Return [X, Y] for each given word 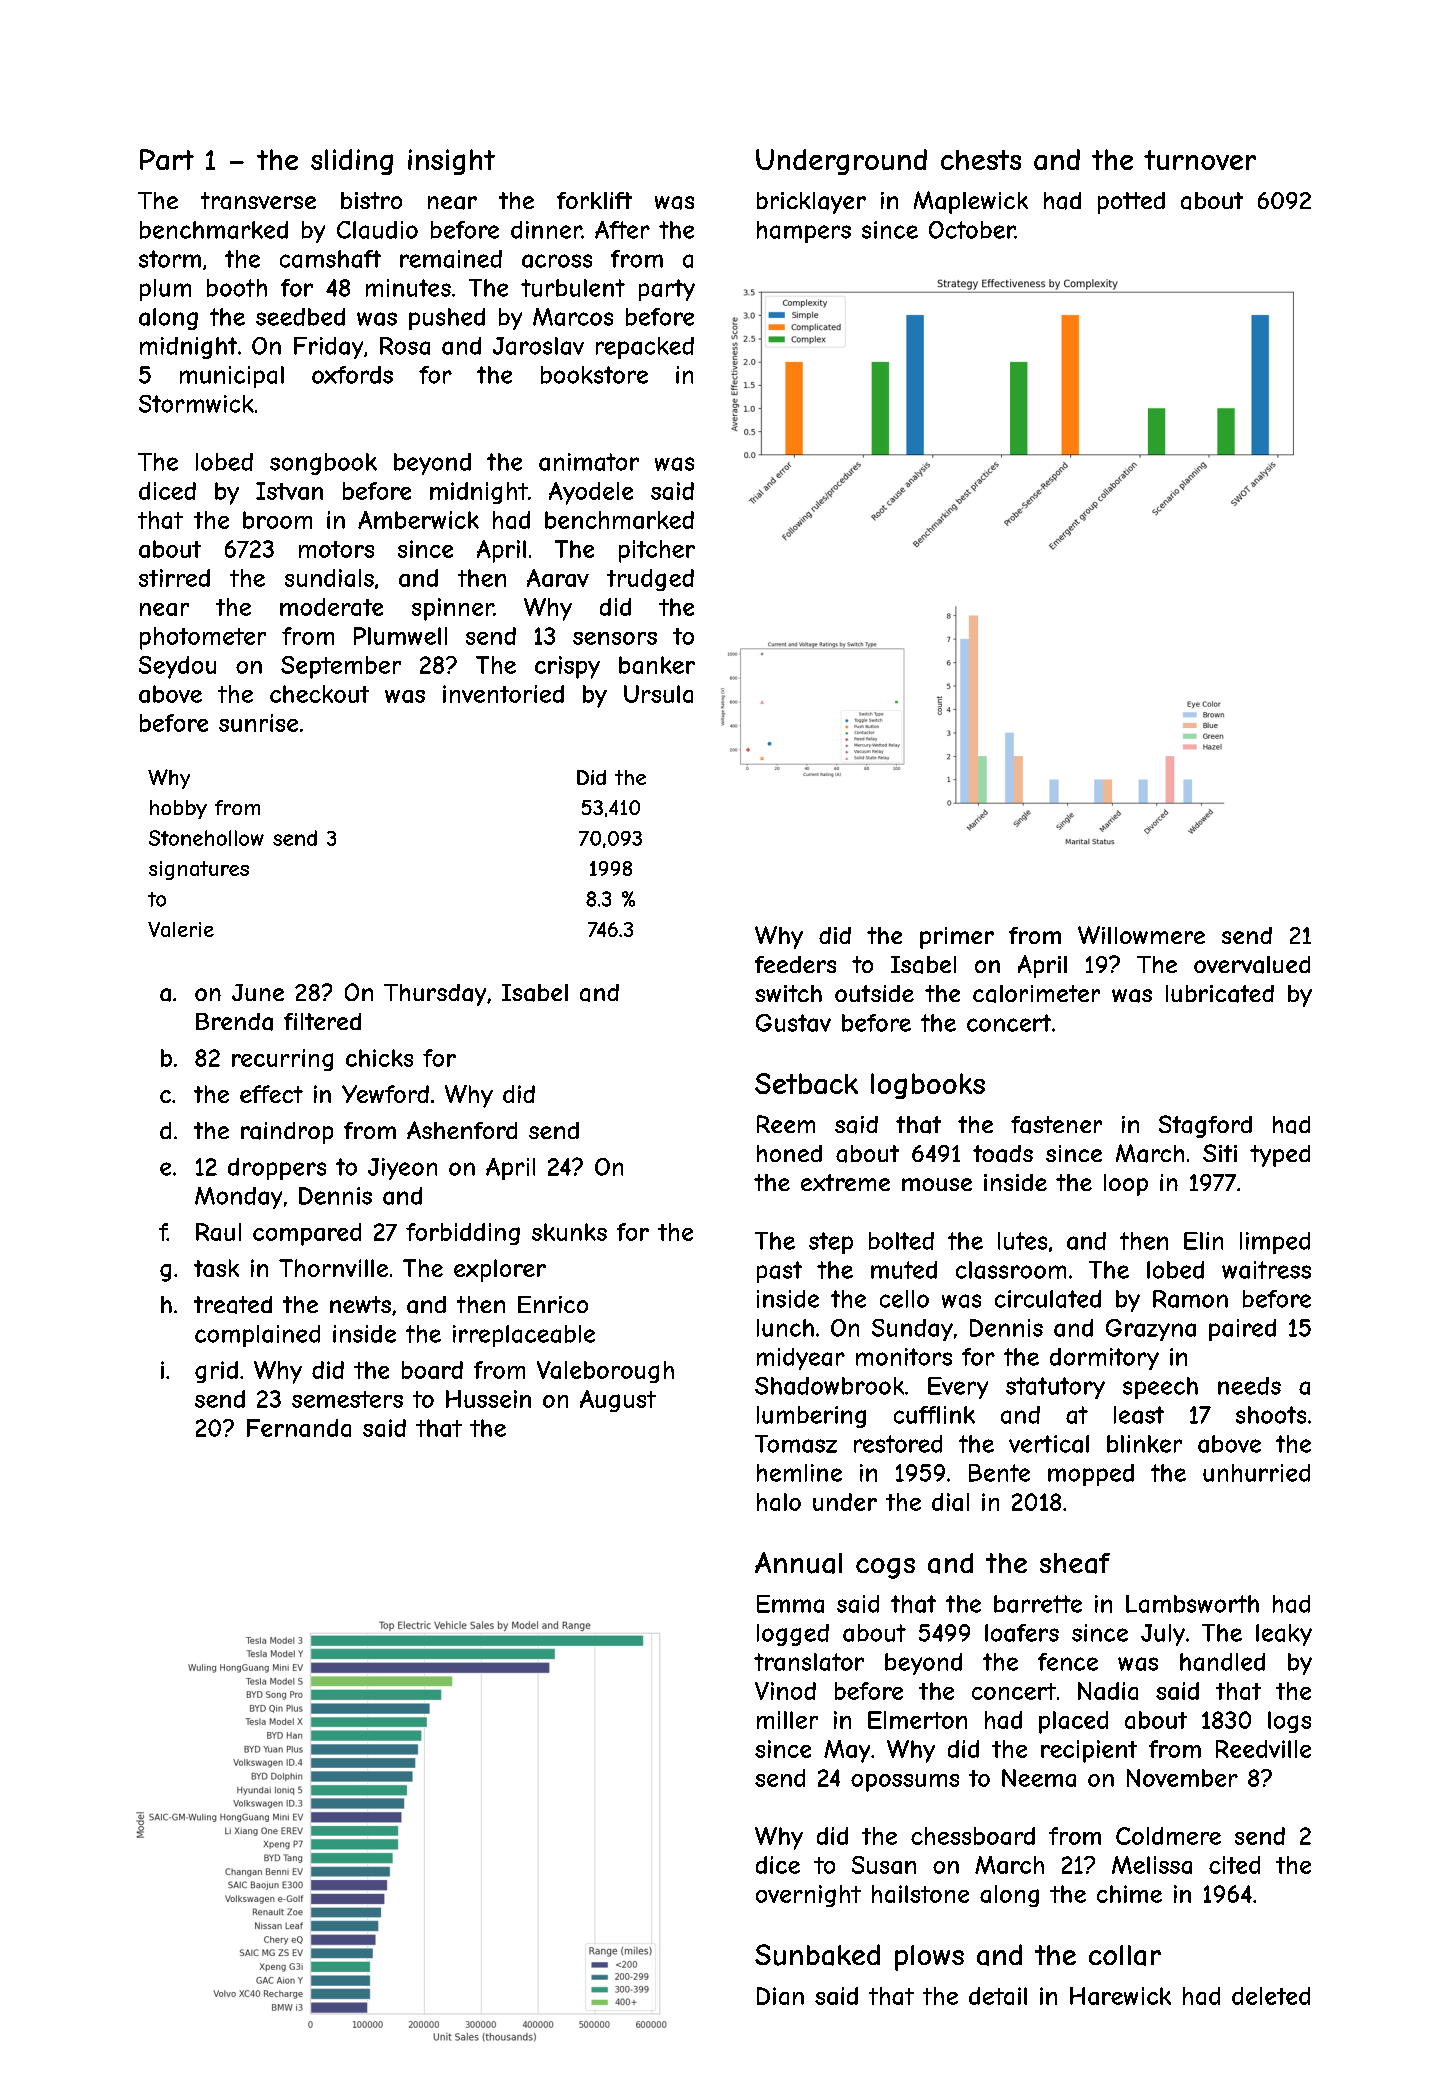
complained [257, 1336]
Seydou [177, 667]
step [831, 1243]
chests [981, 160]
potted [1131, 203]
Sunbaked [817, 1955]
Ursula [658, 694]
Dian [780, 1996]
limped [1275, 1243]
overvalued [1252, 965]
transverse [258, 201]
